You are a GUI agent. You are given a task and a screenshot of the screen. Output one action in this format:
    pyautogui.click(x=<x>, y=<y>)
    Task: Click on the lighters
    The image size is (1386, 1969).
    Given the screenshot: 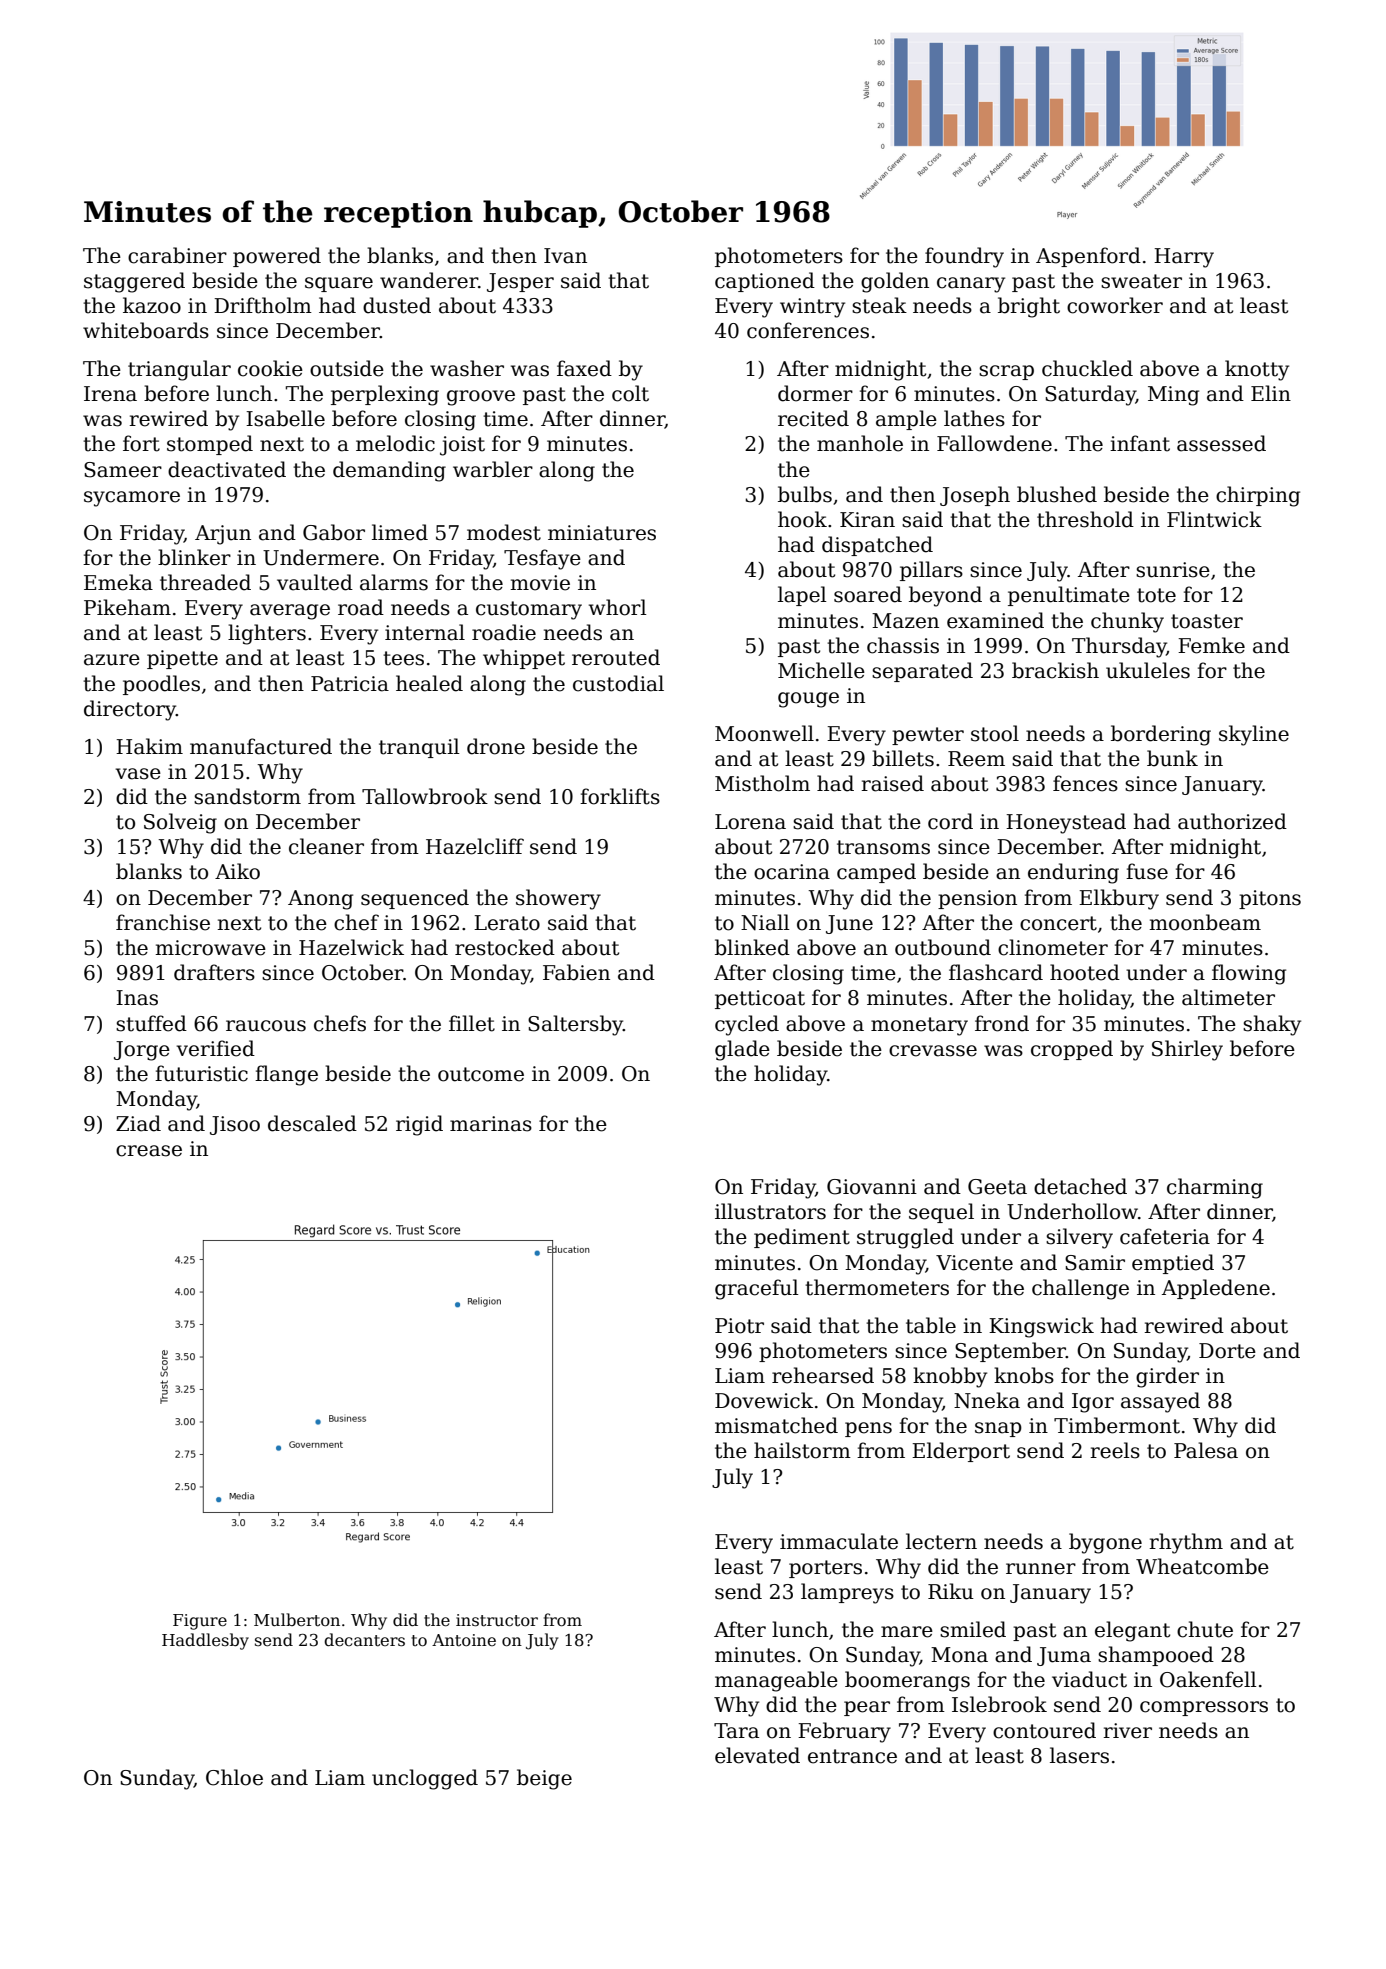 What is the action you would take?
    pyautogui.click(x=267, y=634)
